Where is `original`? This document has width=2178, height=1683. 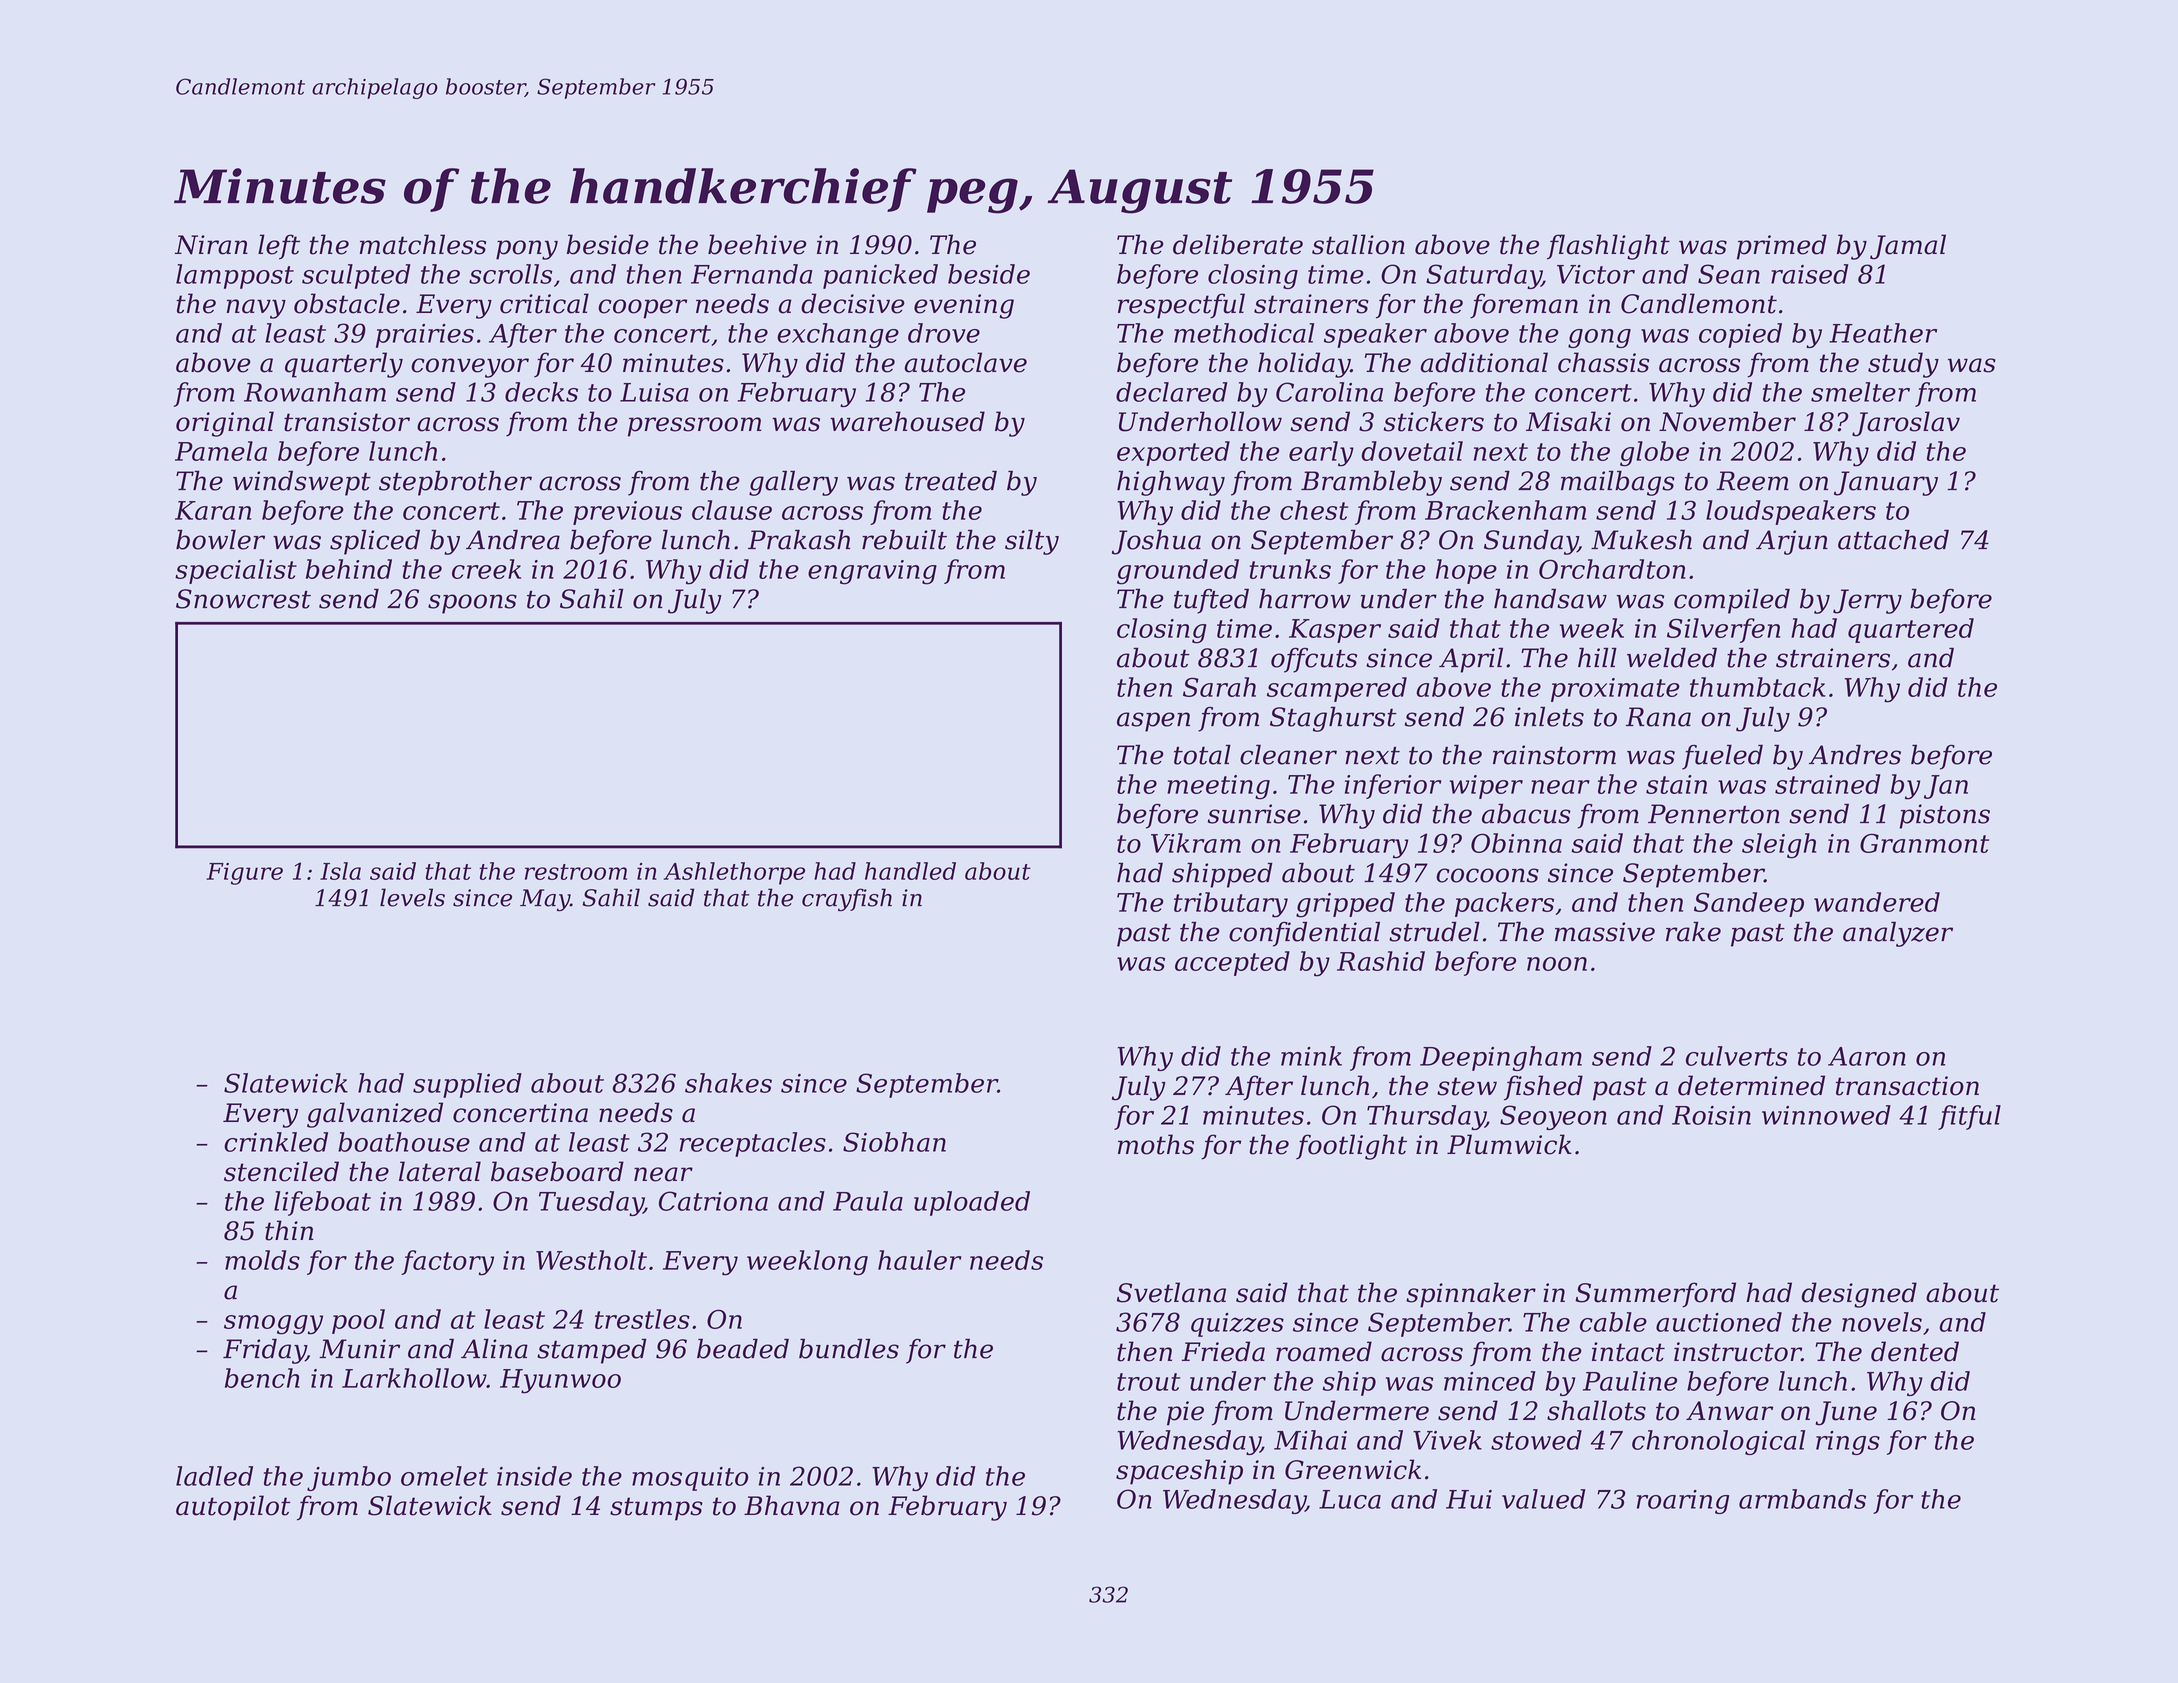 original is located at coordinates (225, 424).
